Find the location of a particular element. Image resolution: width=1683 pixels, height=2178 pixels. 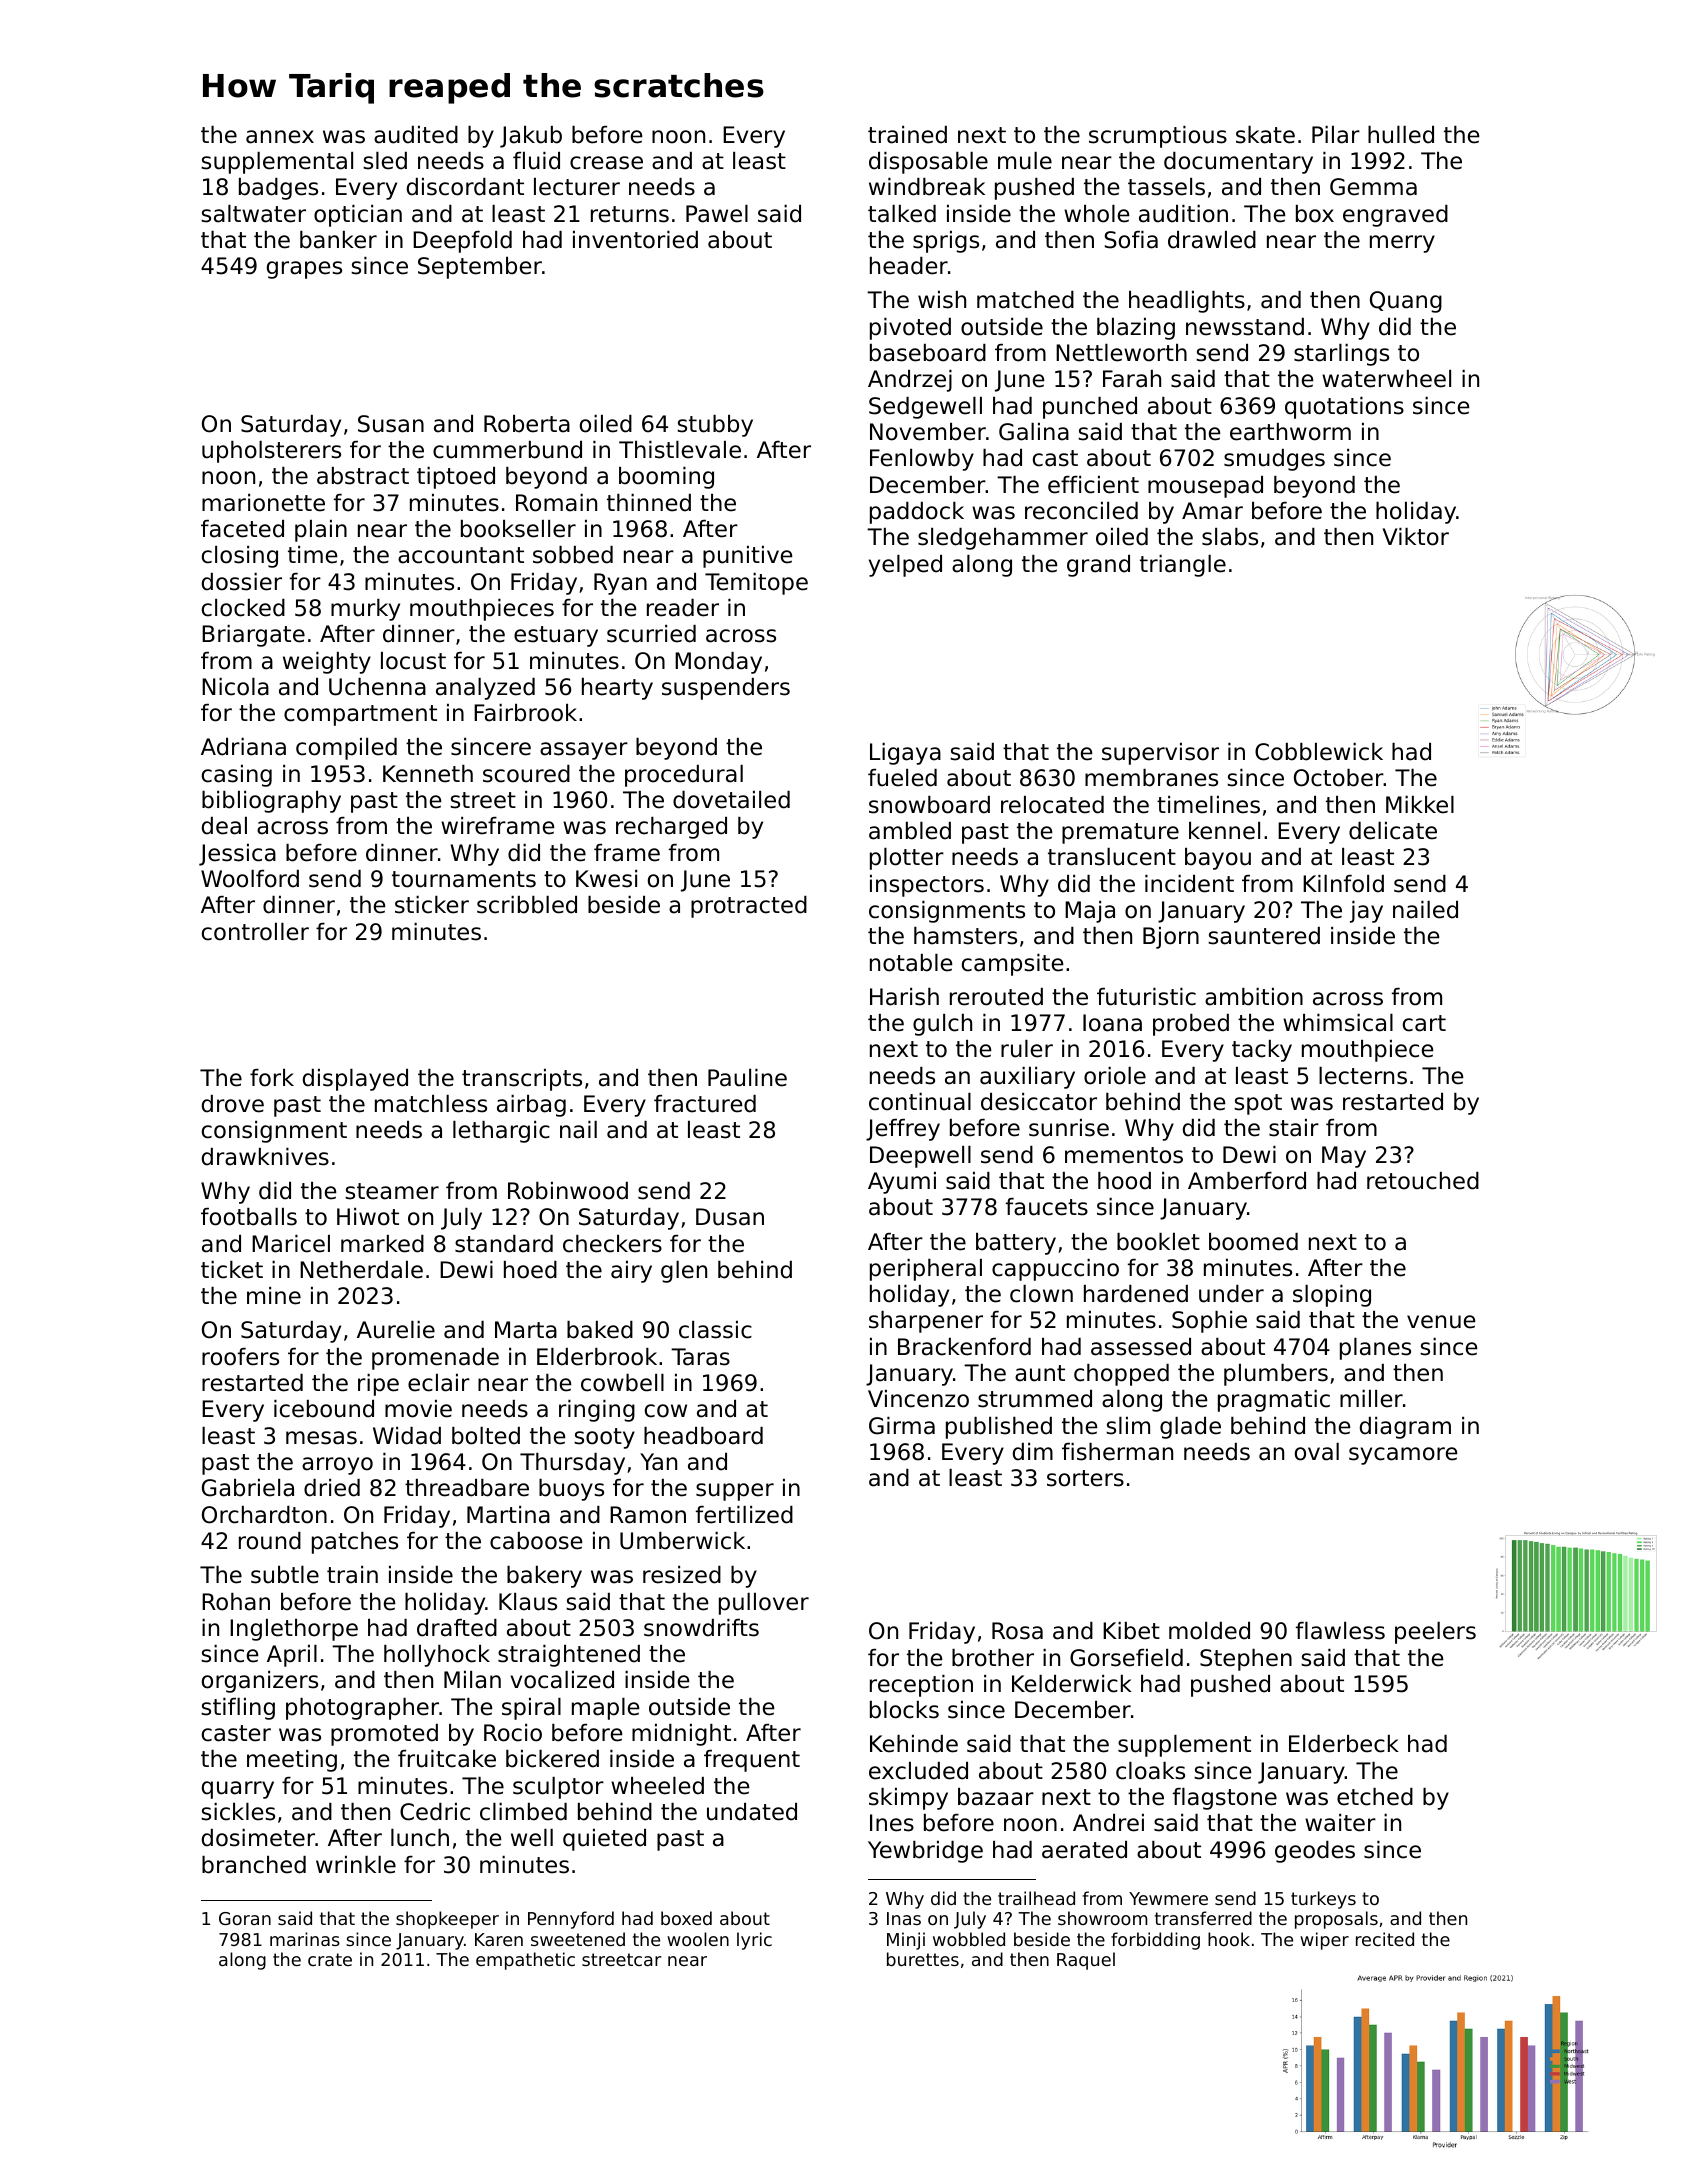

sticker is located at coordinates (432, 905).
